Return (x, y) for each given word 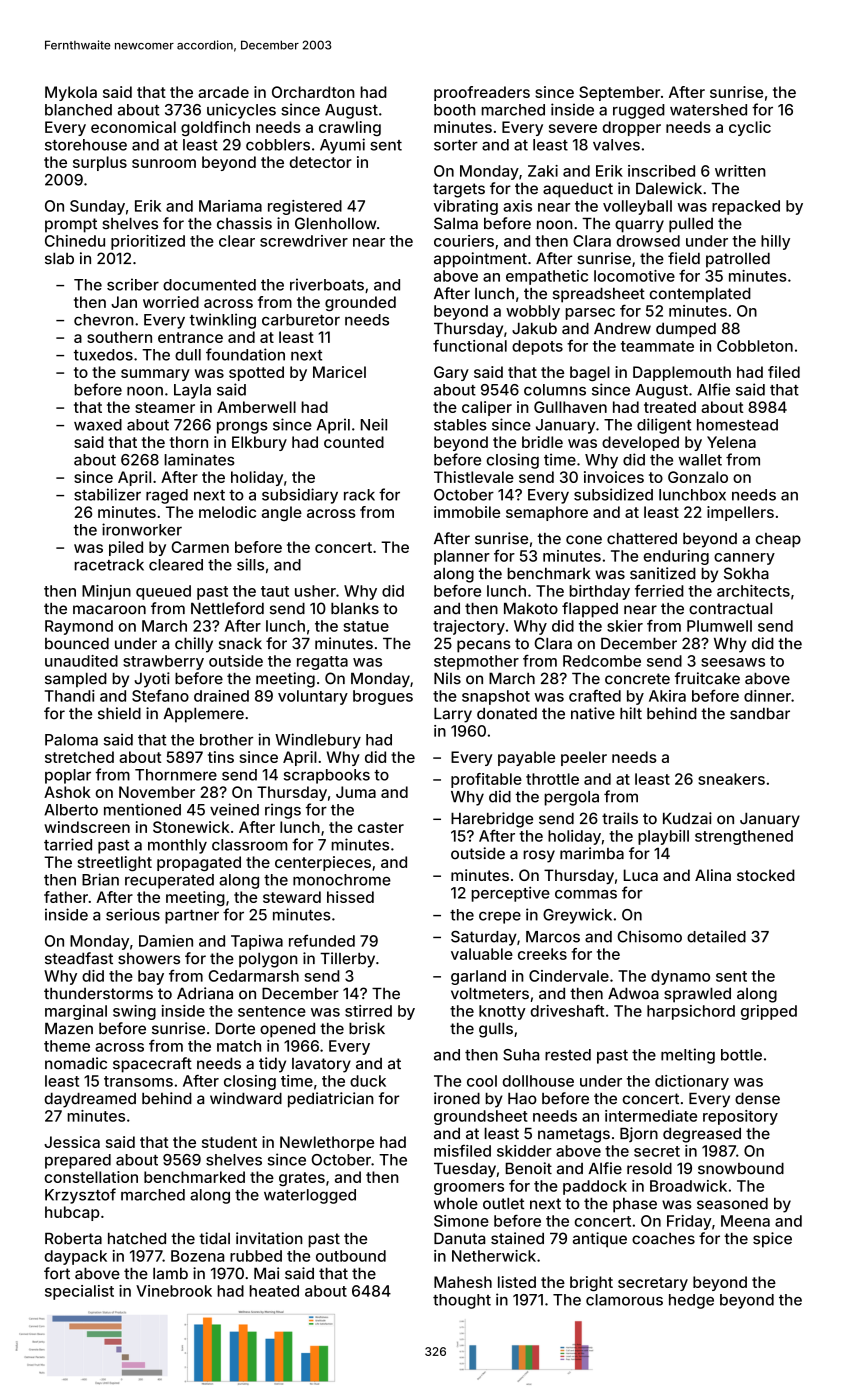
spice (772, 1240)
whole (456, 1204)
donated (507, 714)
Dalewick (669, 188)
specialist (79, 1292)
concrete (637, 679)
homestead (737, 425)
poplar (68, 776)
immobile (467, 512)
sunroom (164, 163)
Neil (374, 424)
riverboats (327, 284)
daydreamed (90, 1100)
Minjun (106, 592)
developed (640, 443)
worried (171, 302)
